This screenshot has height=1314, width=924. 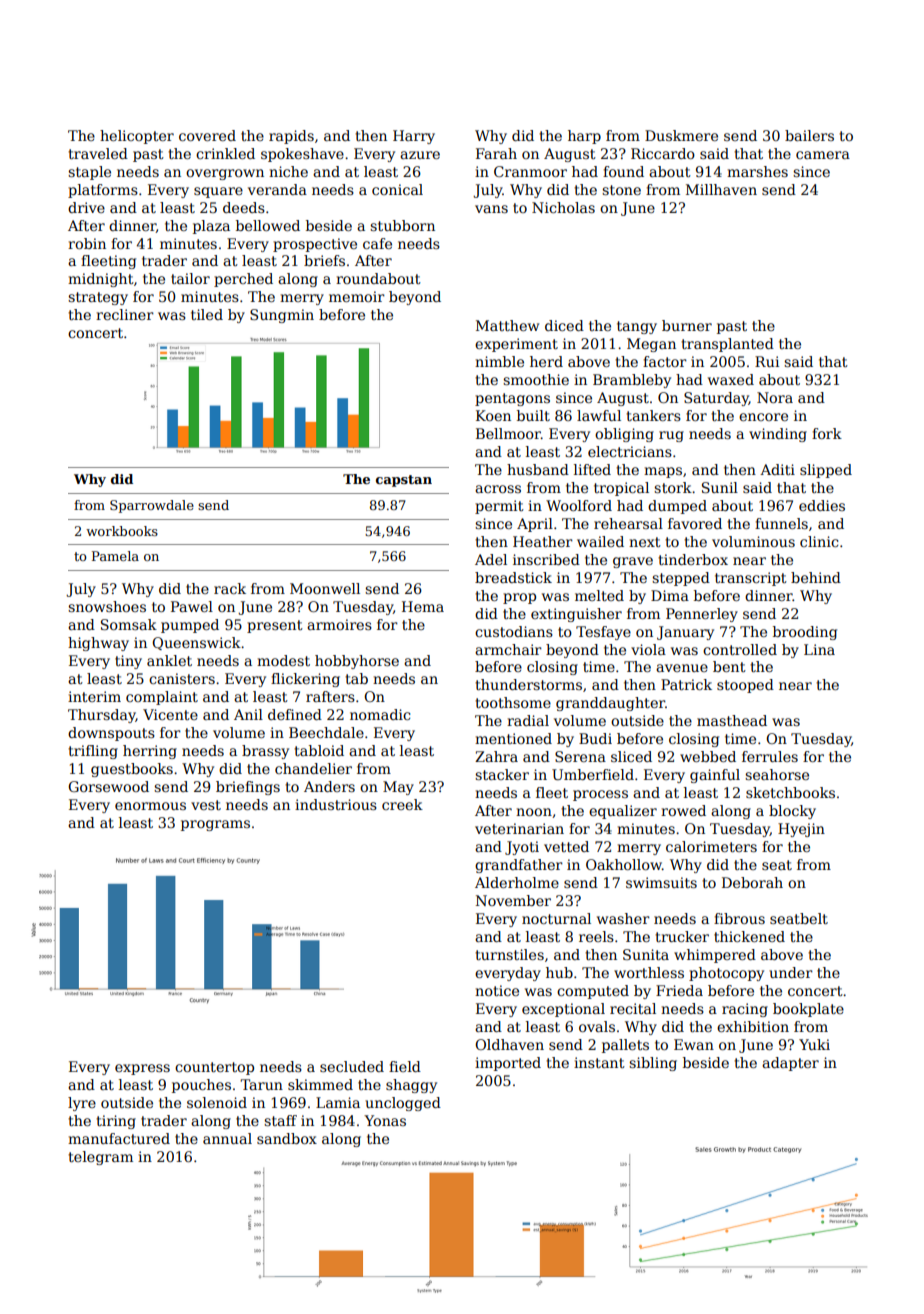 What do you see at coordinates (243, 280) in the screenshot?
I see `perched` at bounding box center [243, 280].
